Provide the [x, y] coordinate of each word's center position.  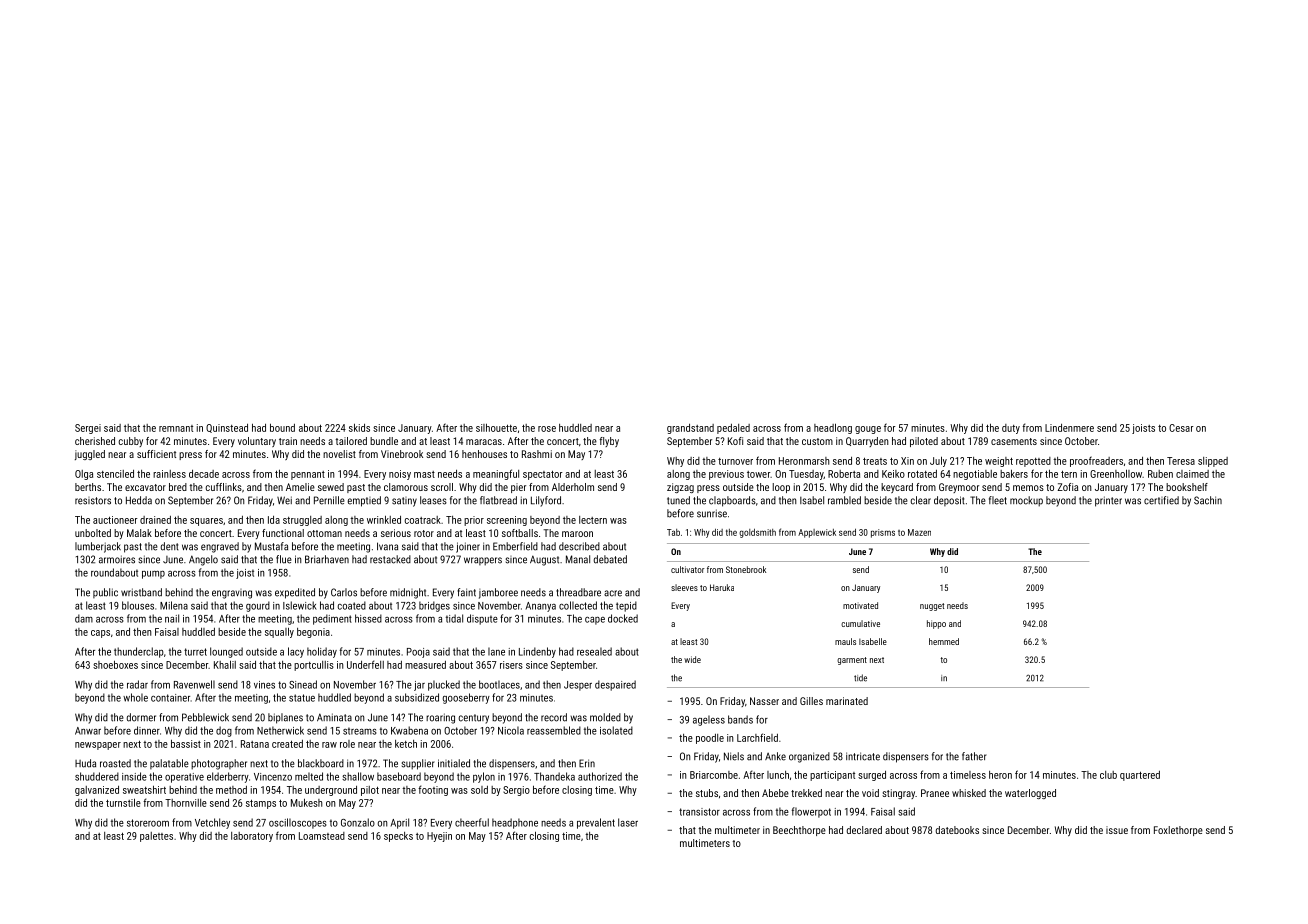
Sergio [516, 791]
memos [1028, 488]
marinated [847, 701]
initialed [454, 763]
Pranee [935, 793]
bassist [186, 744]
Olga [84, 475]
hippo [936, 624]
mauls [845, 641]
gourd [258, 606]
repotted [1033, 462]
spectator [543, 475]
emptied [364, 501]
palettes [156, 837]
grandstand [690, 429]
